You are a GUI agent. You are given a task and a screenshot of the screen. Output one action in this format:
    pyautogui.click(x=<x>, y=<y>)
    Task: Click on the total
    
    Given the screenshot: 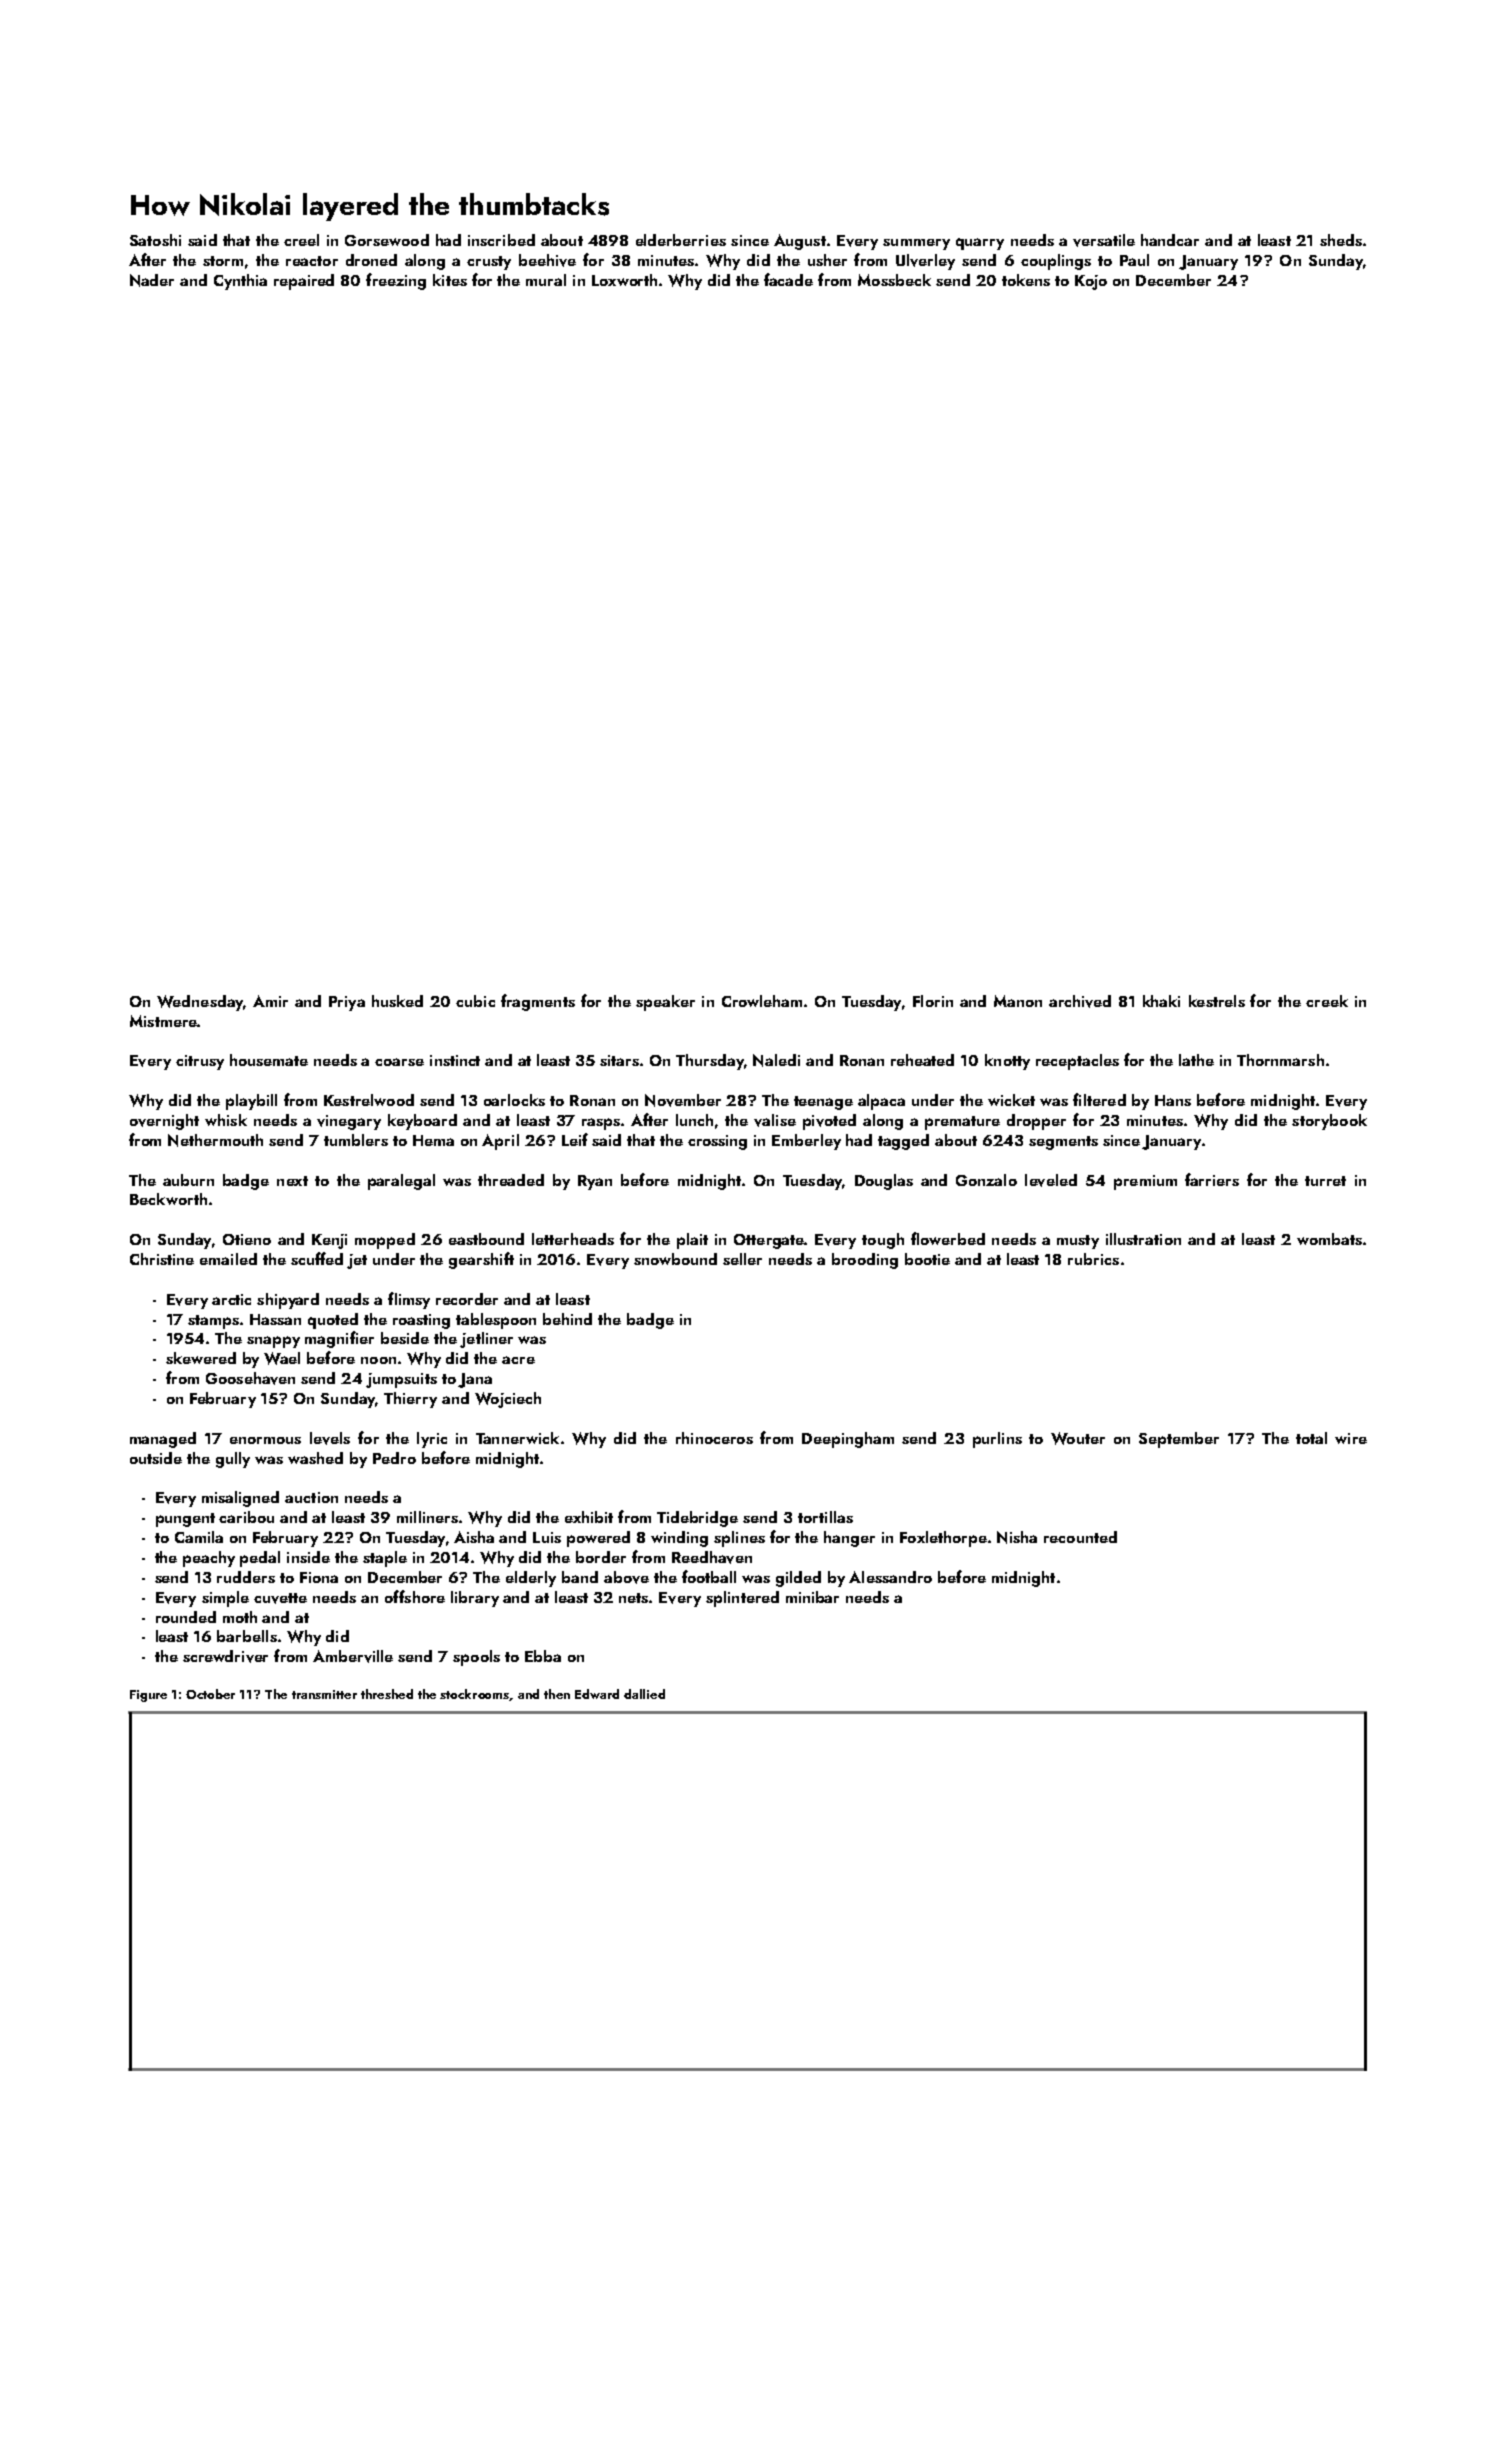 What is the action you would take?
    pyautogui.click(x=1311, y=1438)
